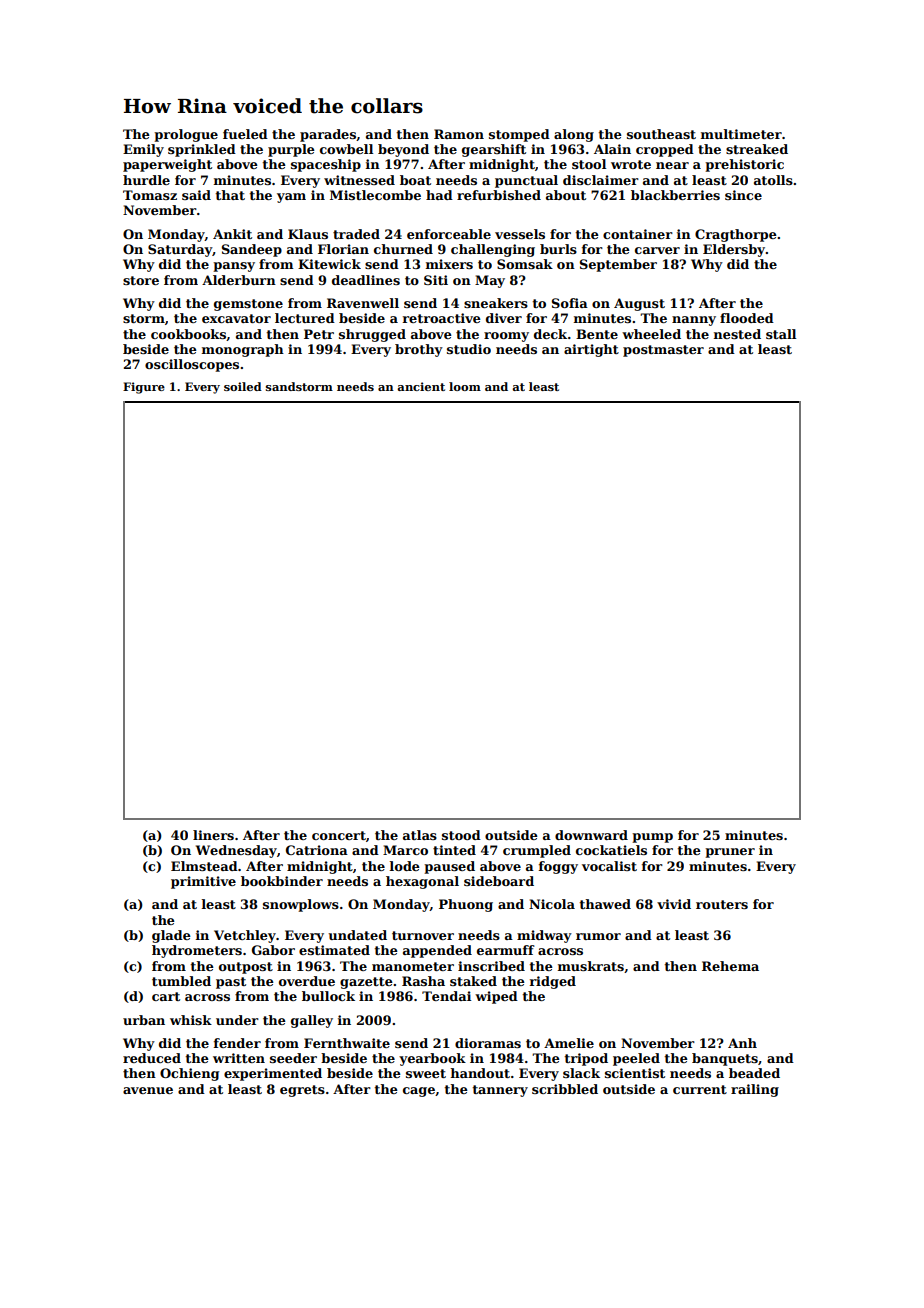  I want to click on August, so click(639, 304).
